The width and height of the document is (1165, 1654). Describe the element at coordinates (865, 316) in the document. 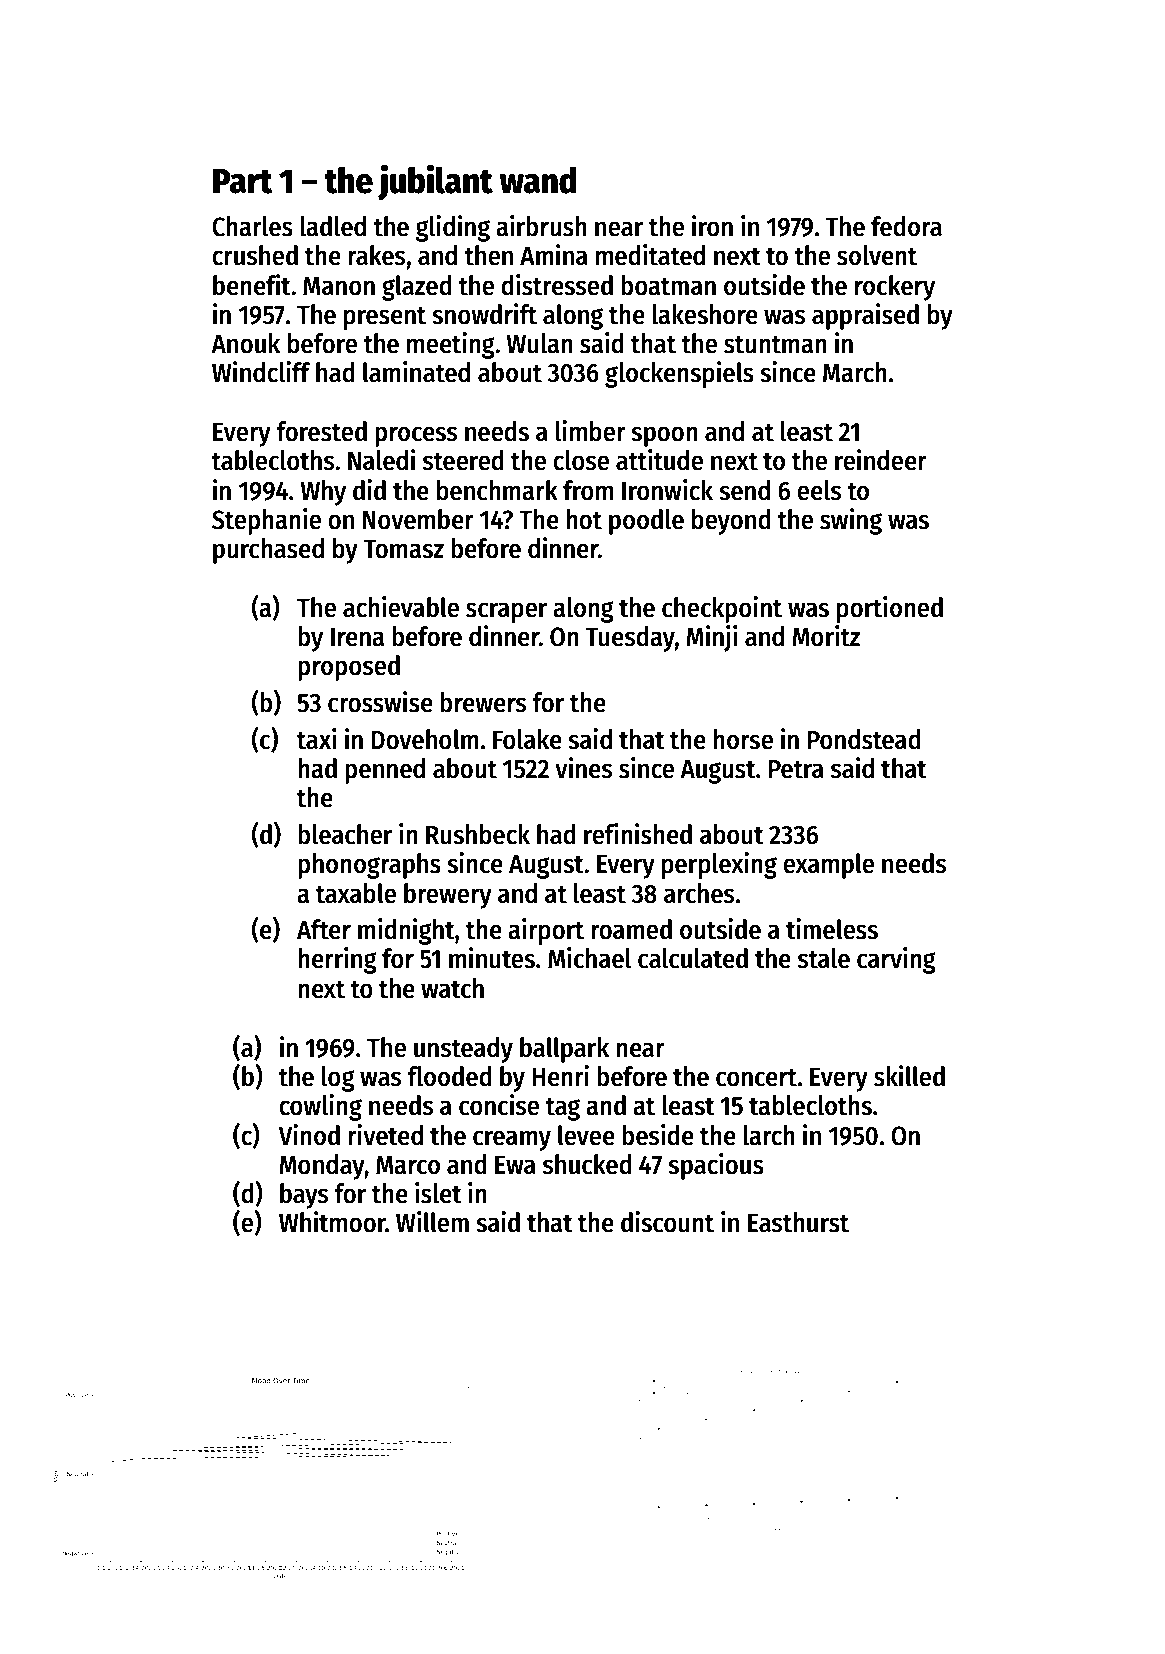

I see `appraised` at that location.
